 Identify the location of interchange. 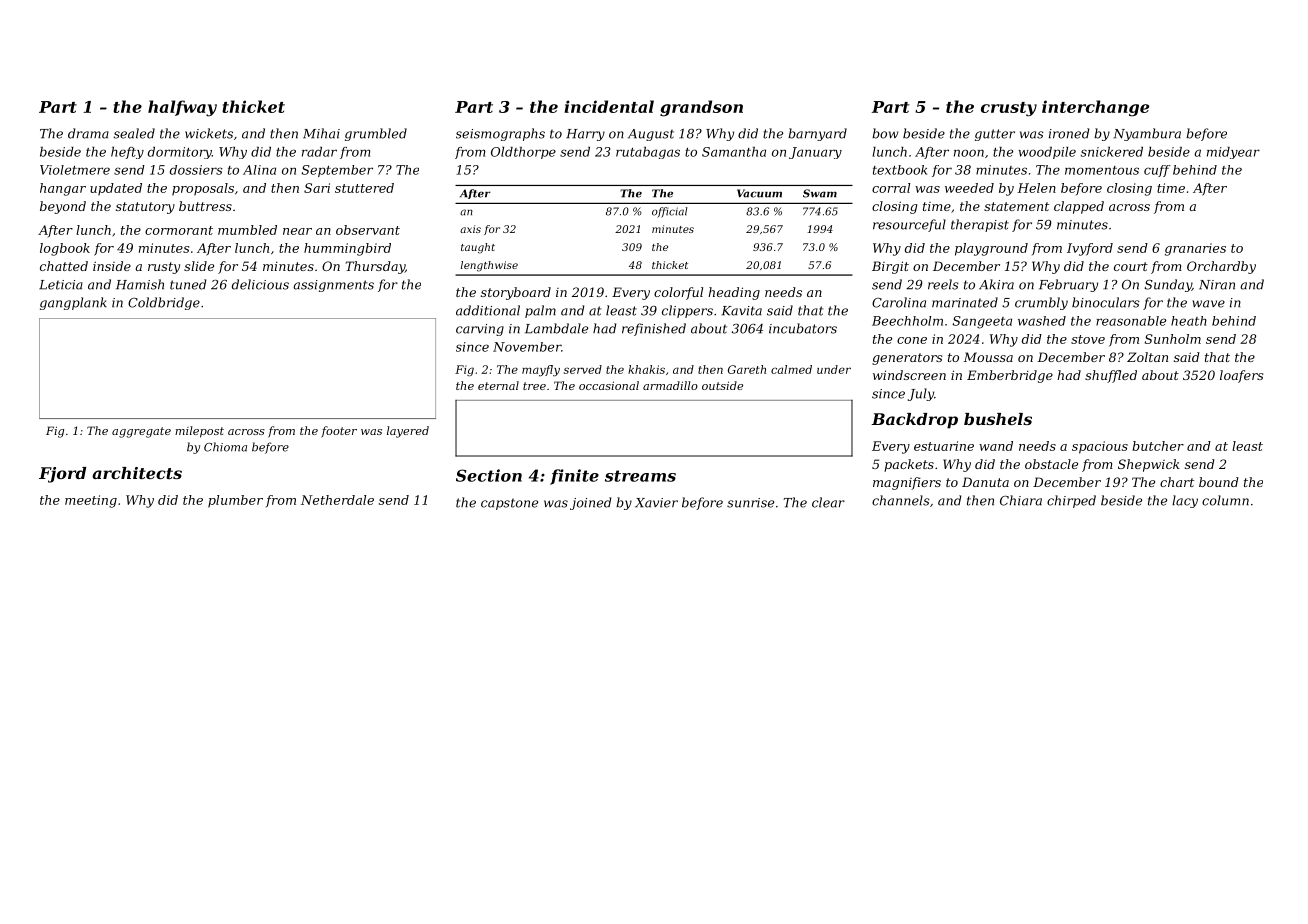
(1095, 108).
